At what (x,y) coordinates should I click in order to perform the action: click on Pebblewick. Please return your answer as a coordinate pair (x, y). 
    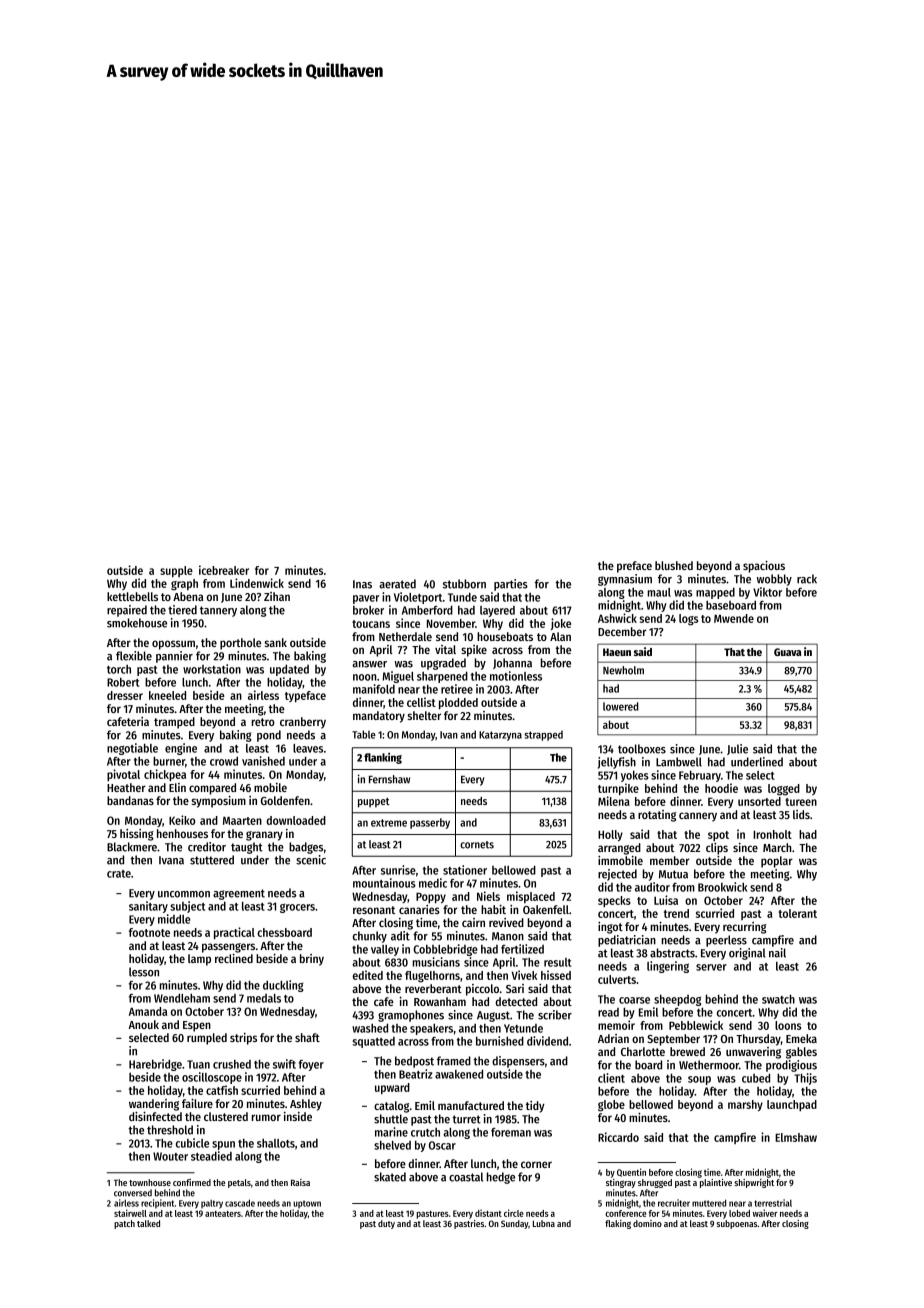
    Looking at the image, I should click on (696, 1025).
